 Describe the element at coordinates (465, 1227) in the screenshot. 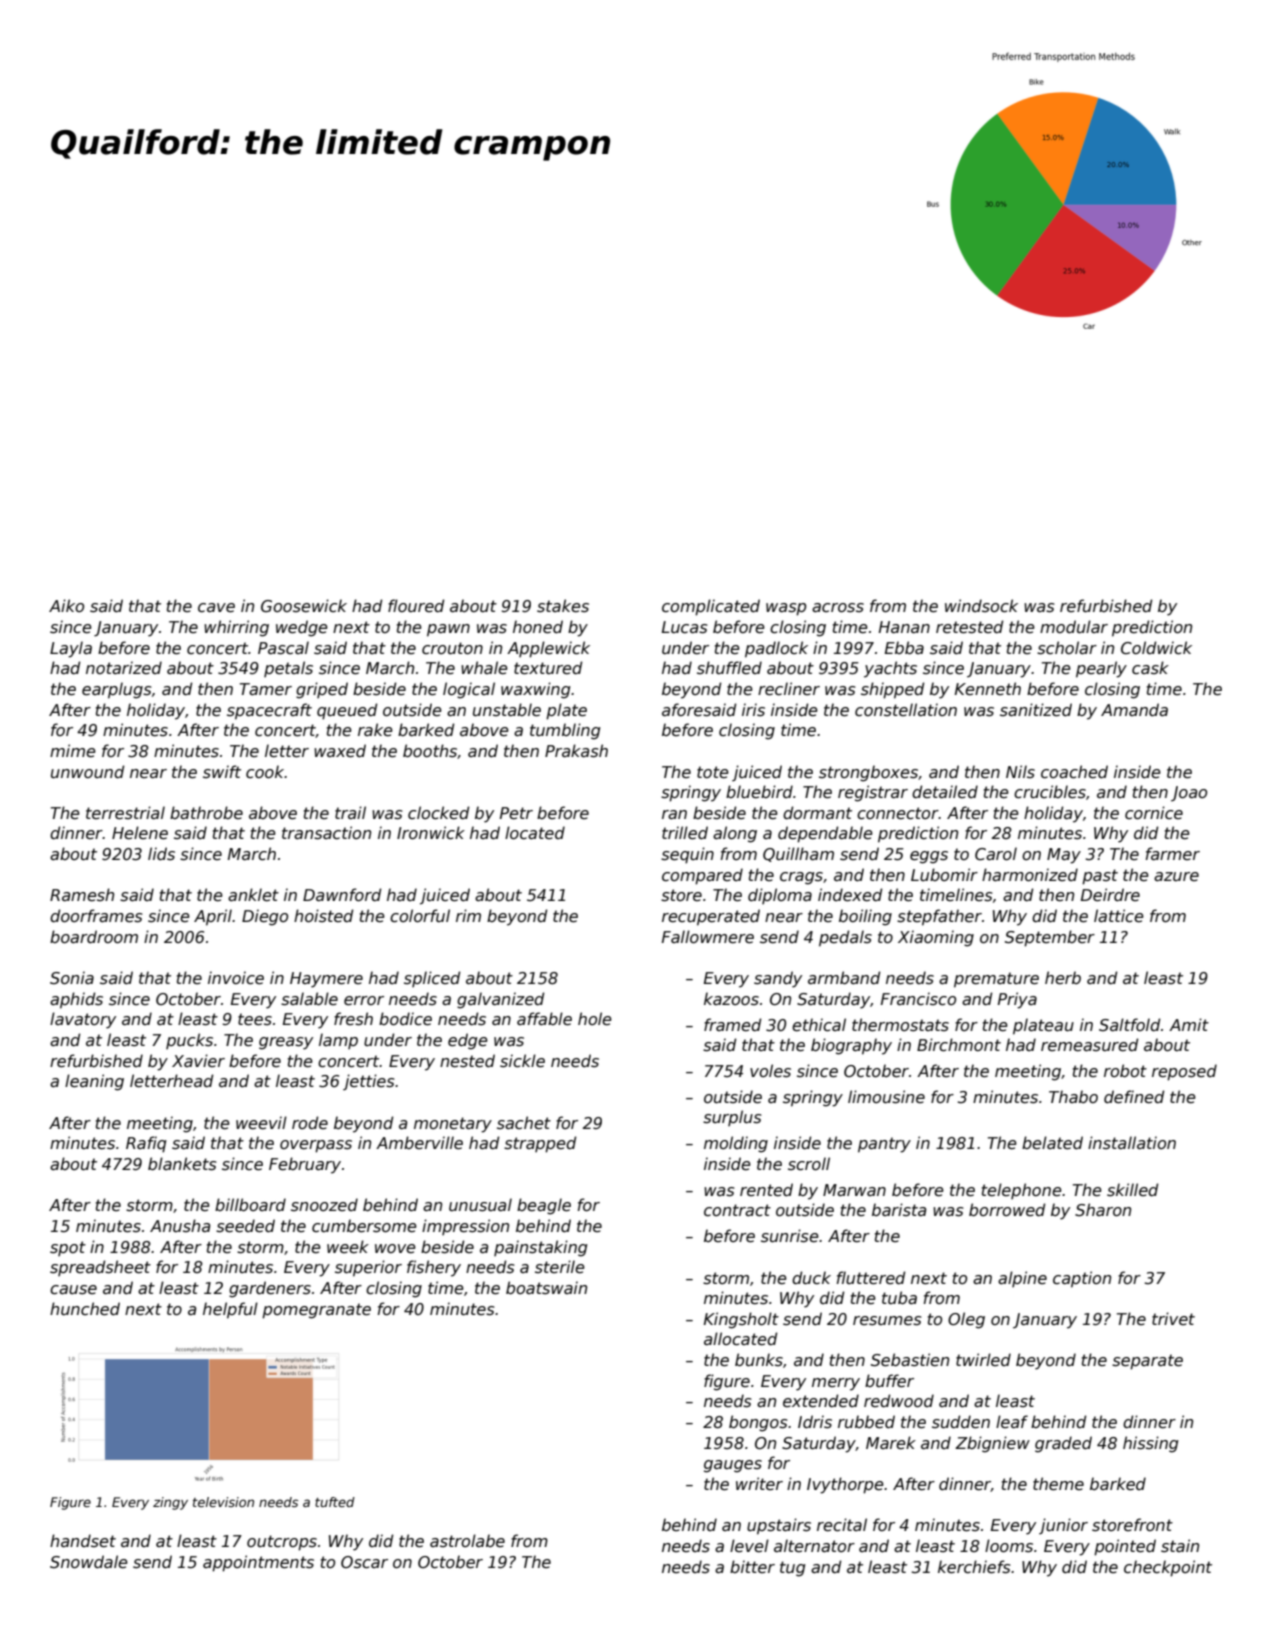

I see `impression` at that location.
